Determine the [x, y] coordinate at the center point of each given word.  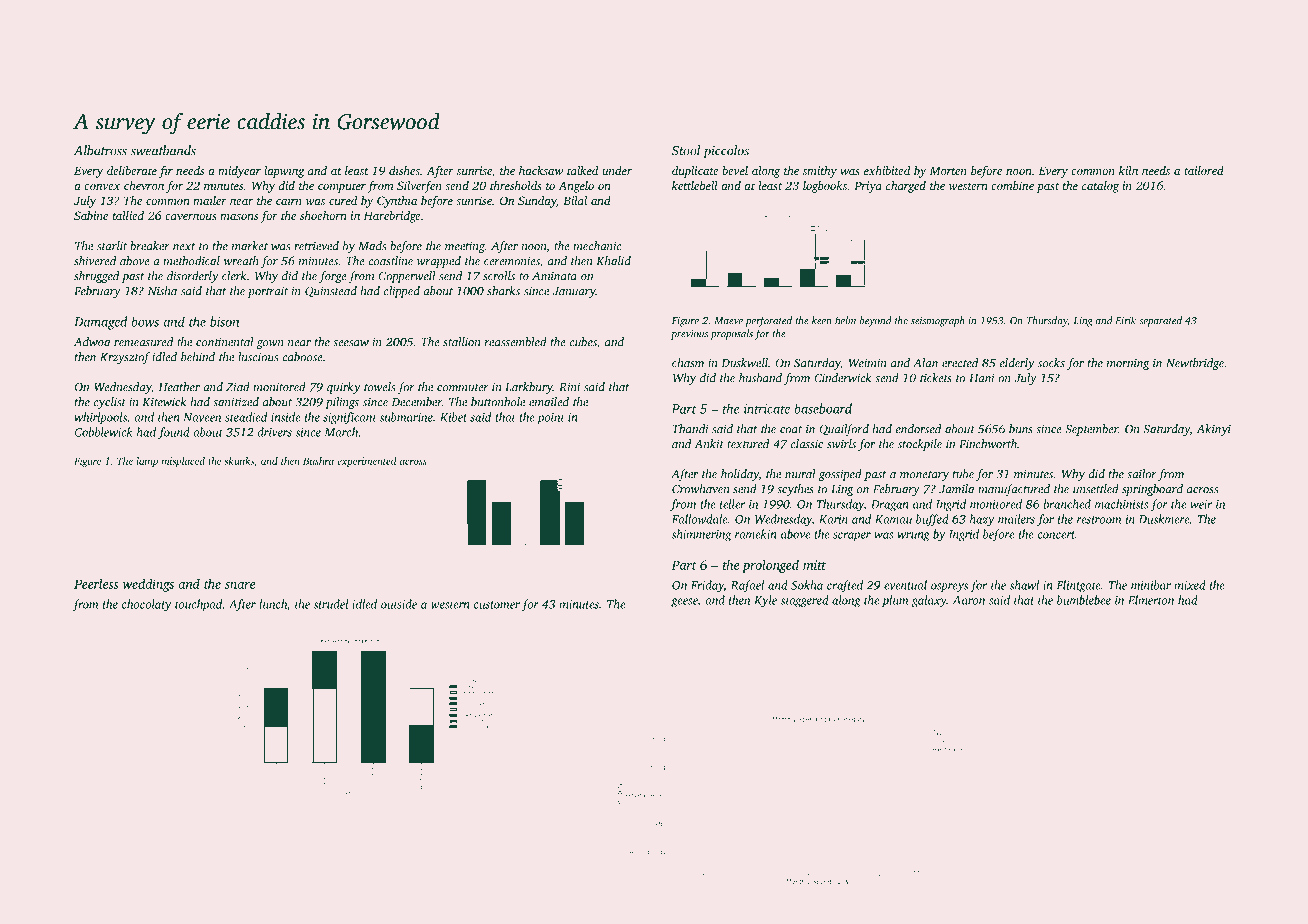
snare [240, 585]
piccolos [726, 151]
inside [286, 417]
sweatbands [163, 150]
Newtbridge [1195, 364]
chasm [688, 363]
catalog [1100, 187]
